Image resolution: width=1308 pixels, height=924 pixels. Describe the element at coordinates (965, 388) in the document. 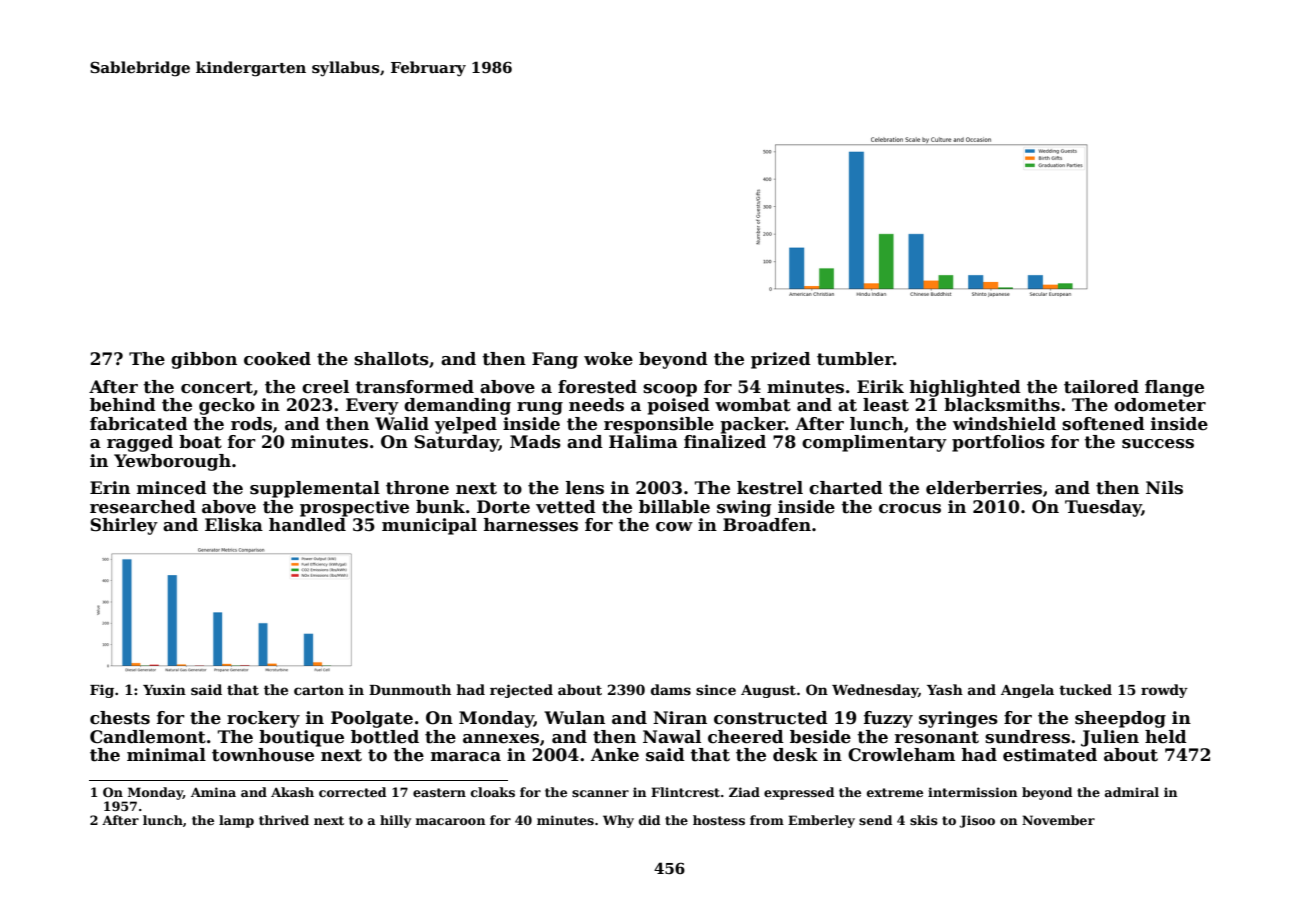

I see `highlighted` at that location.
